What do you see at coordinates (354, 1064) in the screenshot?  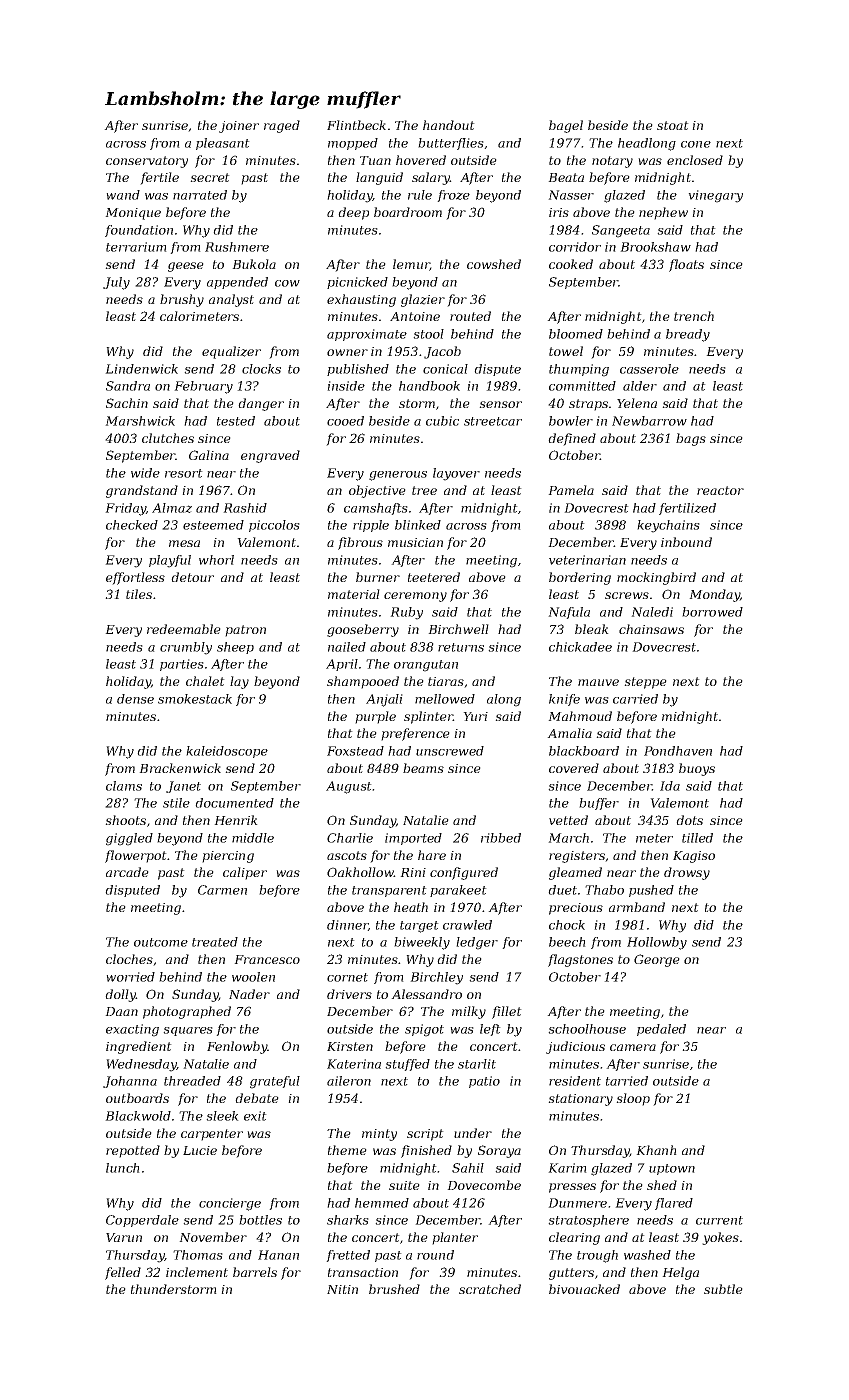 I see `Katerina` at bounding box center [354, 1064].
